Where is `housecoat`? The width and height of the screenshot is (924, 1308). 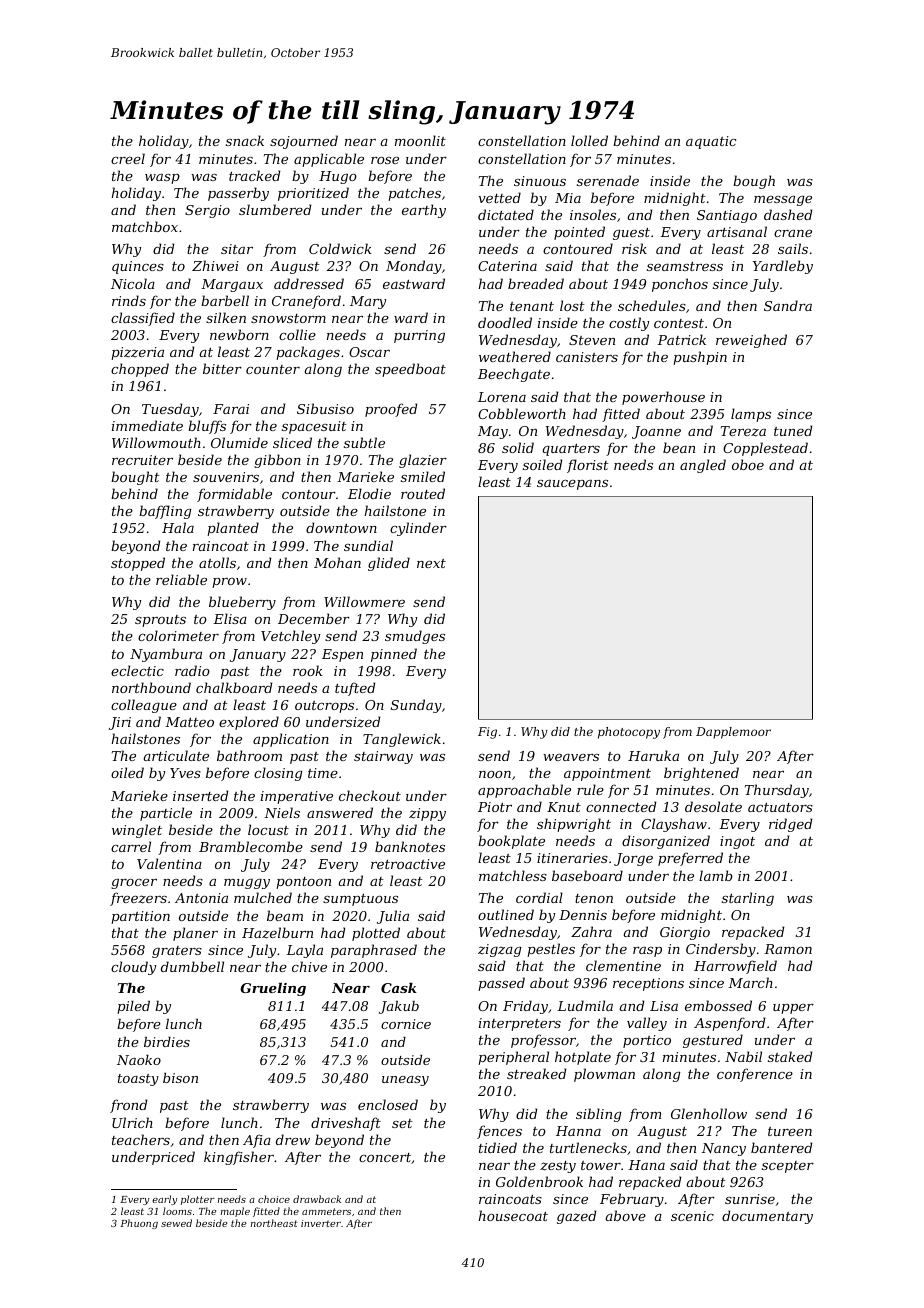 housecoat is located at coordinates (513, 1215).
